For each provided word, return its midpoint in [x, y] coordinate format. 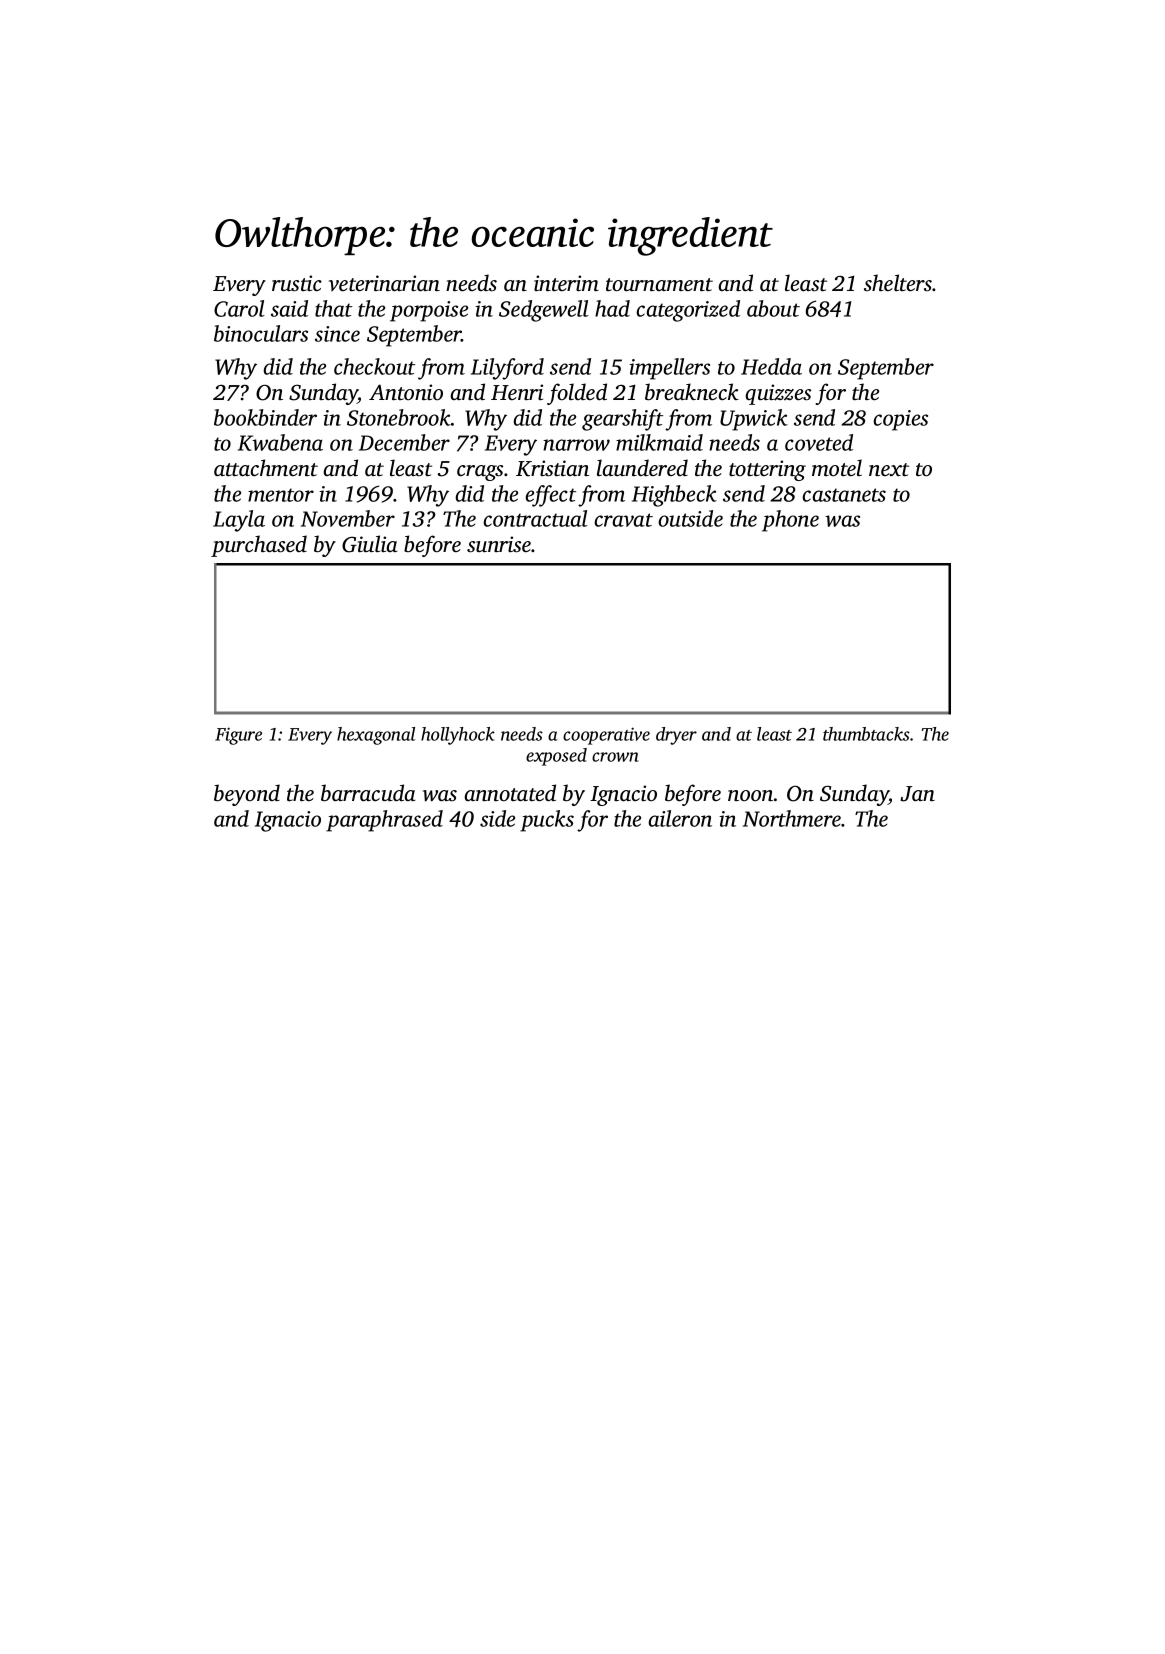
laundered [642, 467]
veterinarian [384, 283]
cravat [623, 520]
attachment [266, 467]
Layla [239, 521]
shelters [898, 282]
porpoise [429, 311]
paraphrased [384, 821]
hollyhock [458, 736]
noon [750, 795]
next [889, 469]
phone [790, 521]
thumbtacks [866, 734]
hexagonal [376, 736]
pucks [547, 821]
